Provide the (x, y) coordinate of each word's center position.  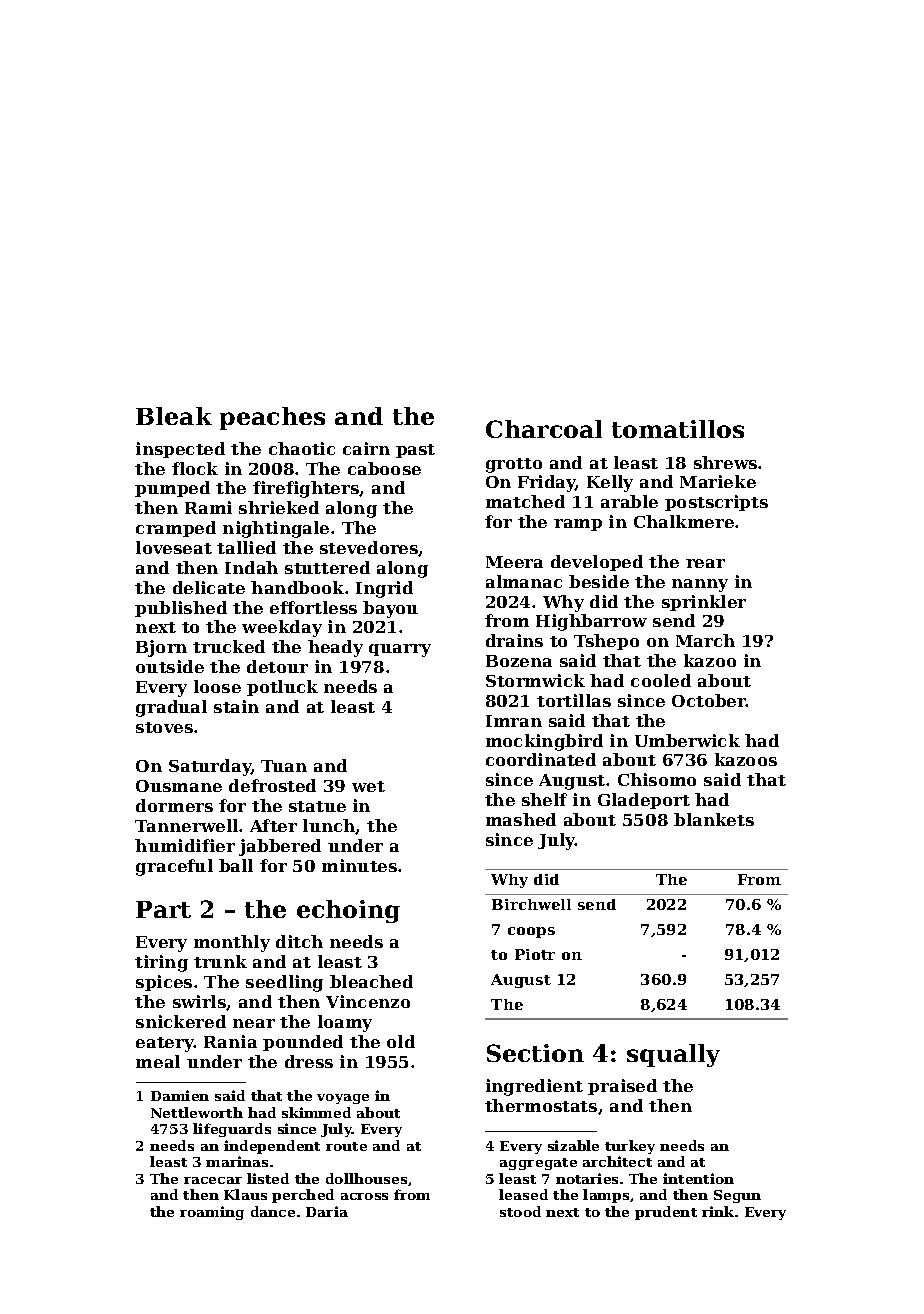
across (364, 1196)
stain (236, 706)
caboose (384, 468)
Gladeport (644, 801)
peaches (272, 418)
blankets (714, 819)
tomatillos (678, 429)
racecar (213, 1180)
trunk (220, 961)
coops (531, 932)
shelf (544, 799)
